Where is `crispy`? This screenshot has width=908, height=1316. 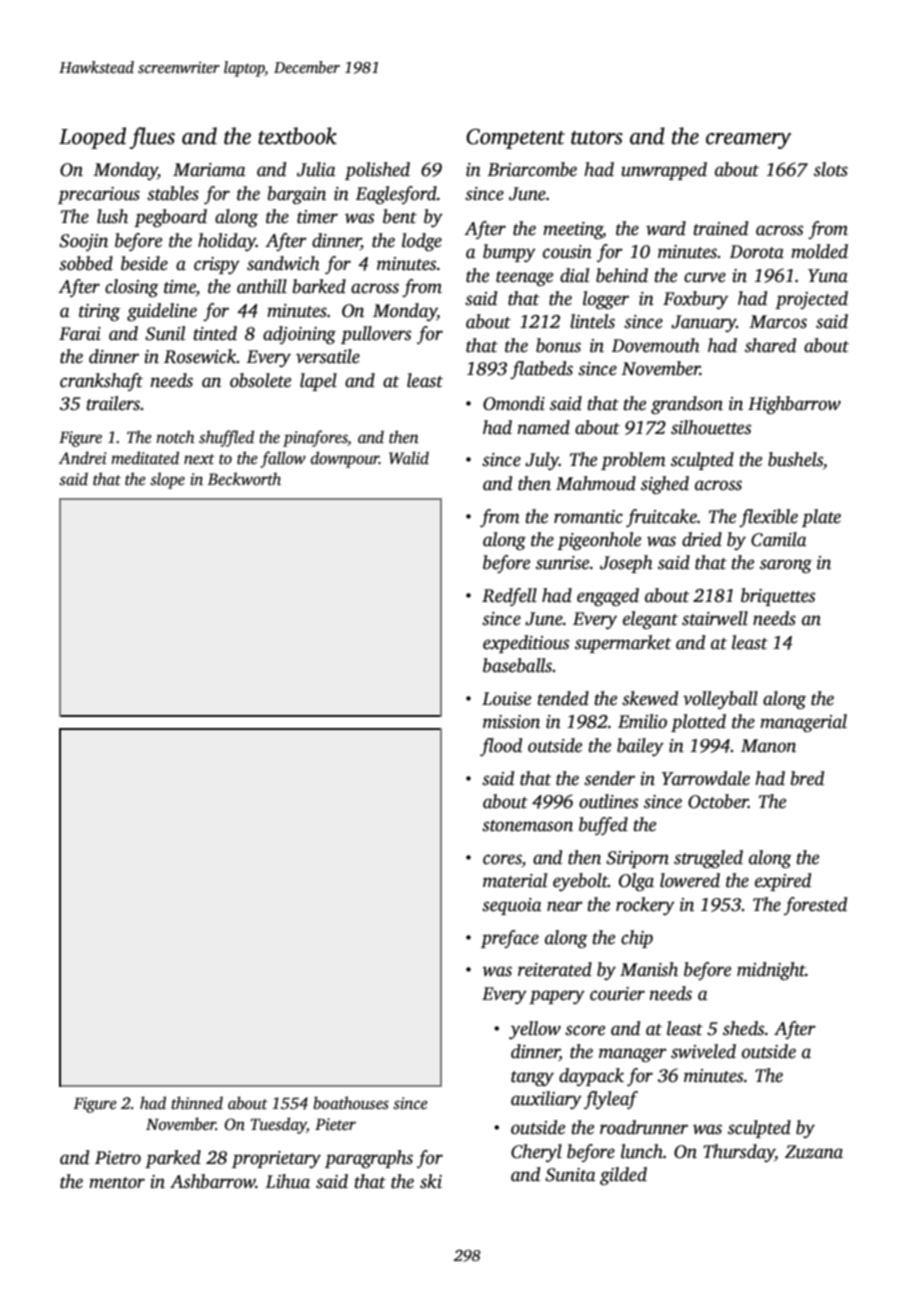
crispy is located at coordinates (217, 265).
